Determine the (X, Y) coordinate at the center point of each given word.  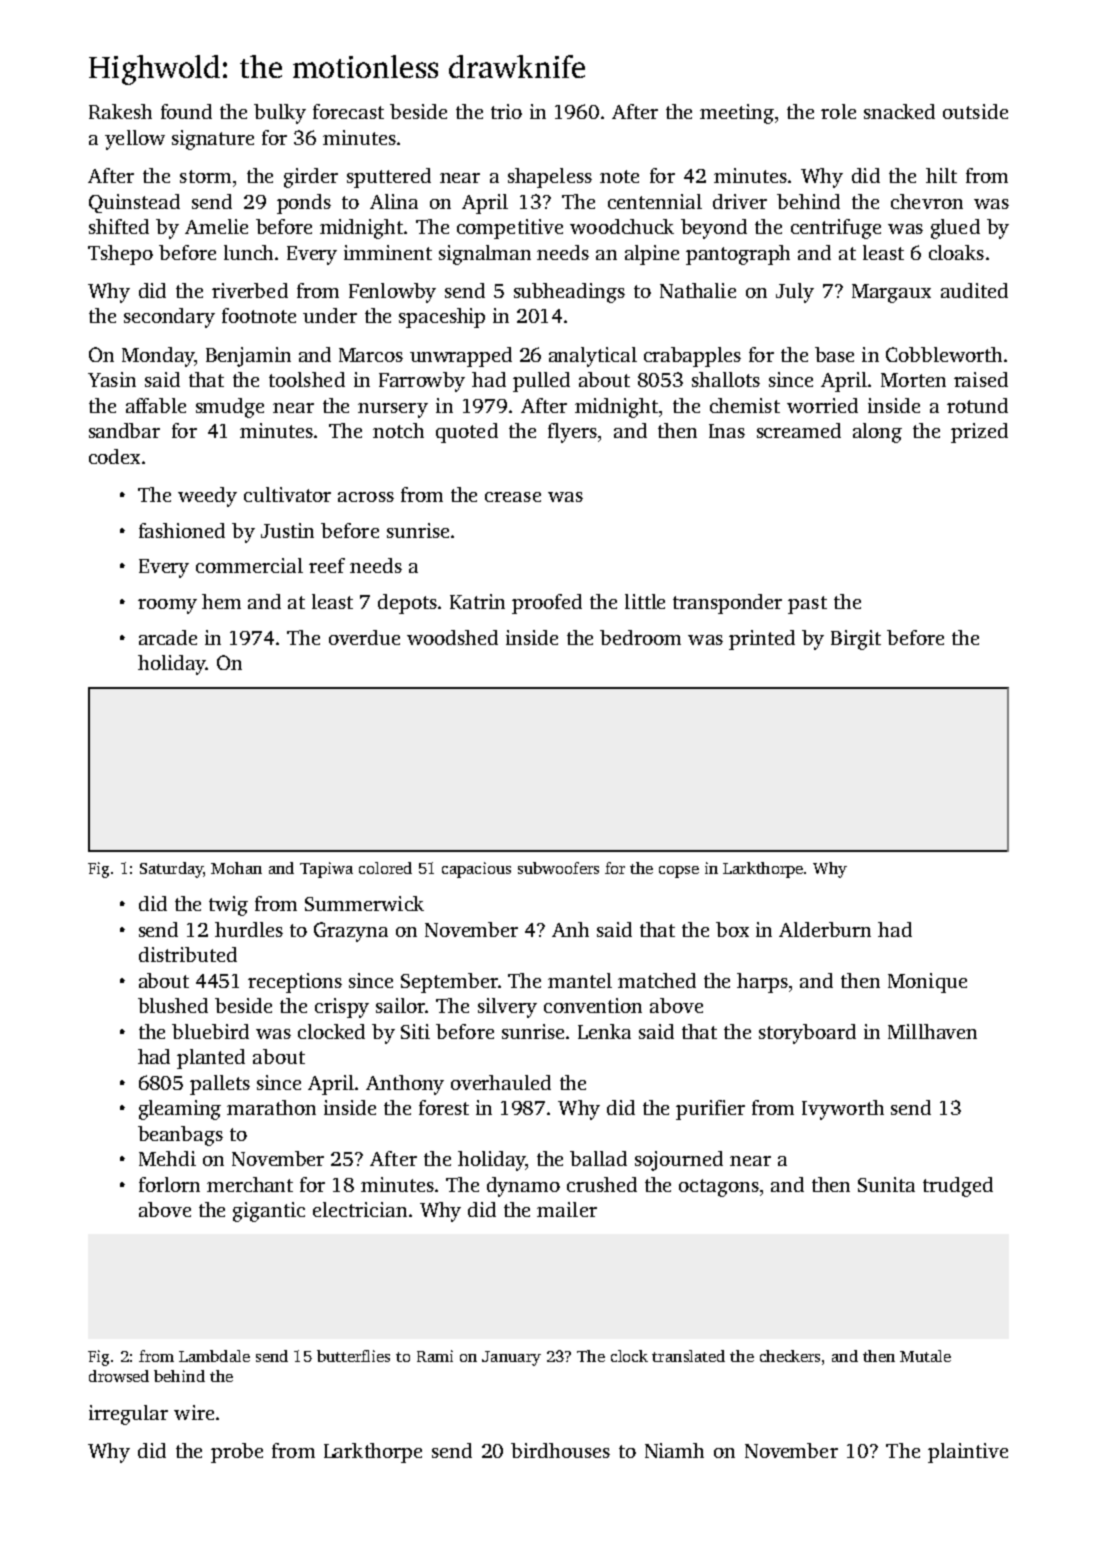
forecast (348, 111)
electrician (360, 1209)
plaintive (968, 1453)
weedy (207, 497)
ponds (304, 204)
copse (679, 872)
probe (237, 1453)
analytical (593, 357)
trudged (958, 1187)
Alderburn (825, 929)
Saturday (171, 870)
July (795, 293)
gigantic (269, 1212)
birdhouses (560, 1450)
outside (975, 111)
